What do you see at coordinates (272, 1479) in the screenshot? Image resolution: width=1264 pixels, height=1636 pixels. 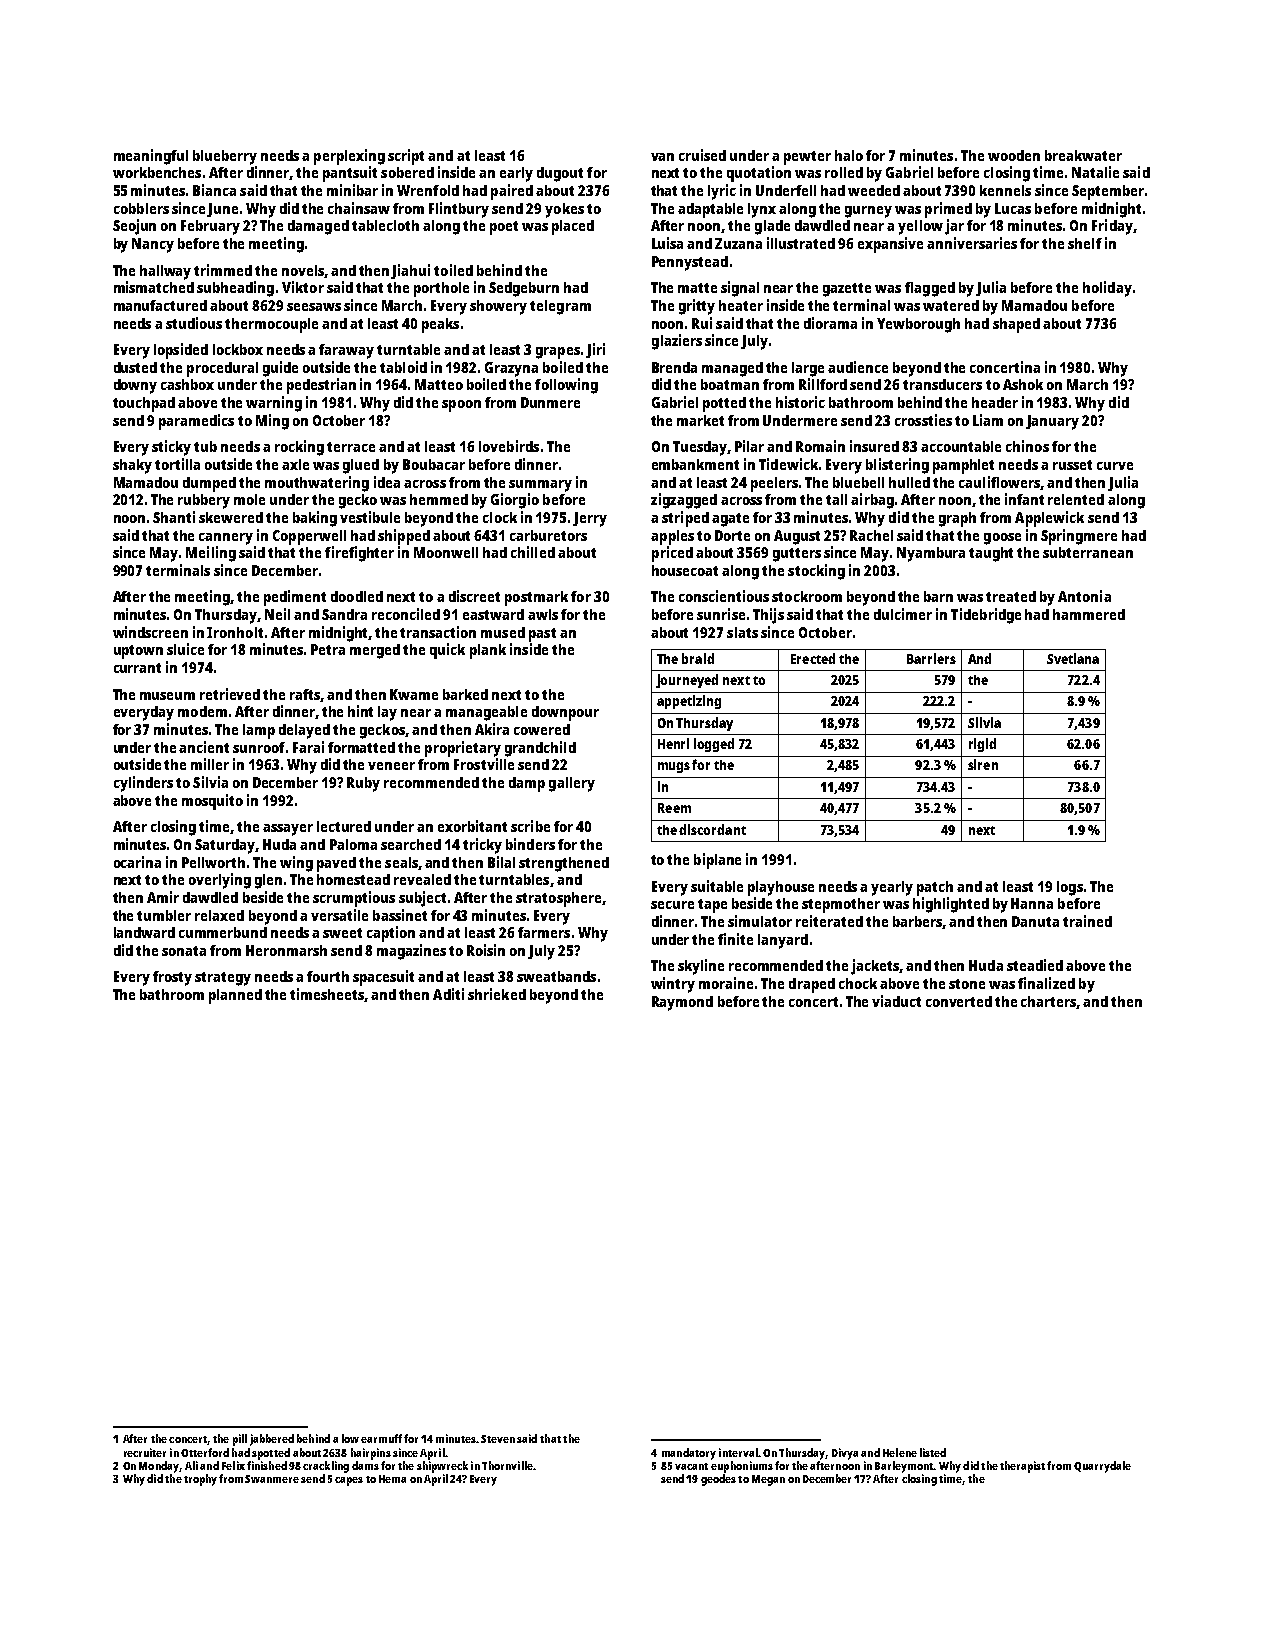 I see `Swanmere` at bounding box center [272, 1479].
